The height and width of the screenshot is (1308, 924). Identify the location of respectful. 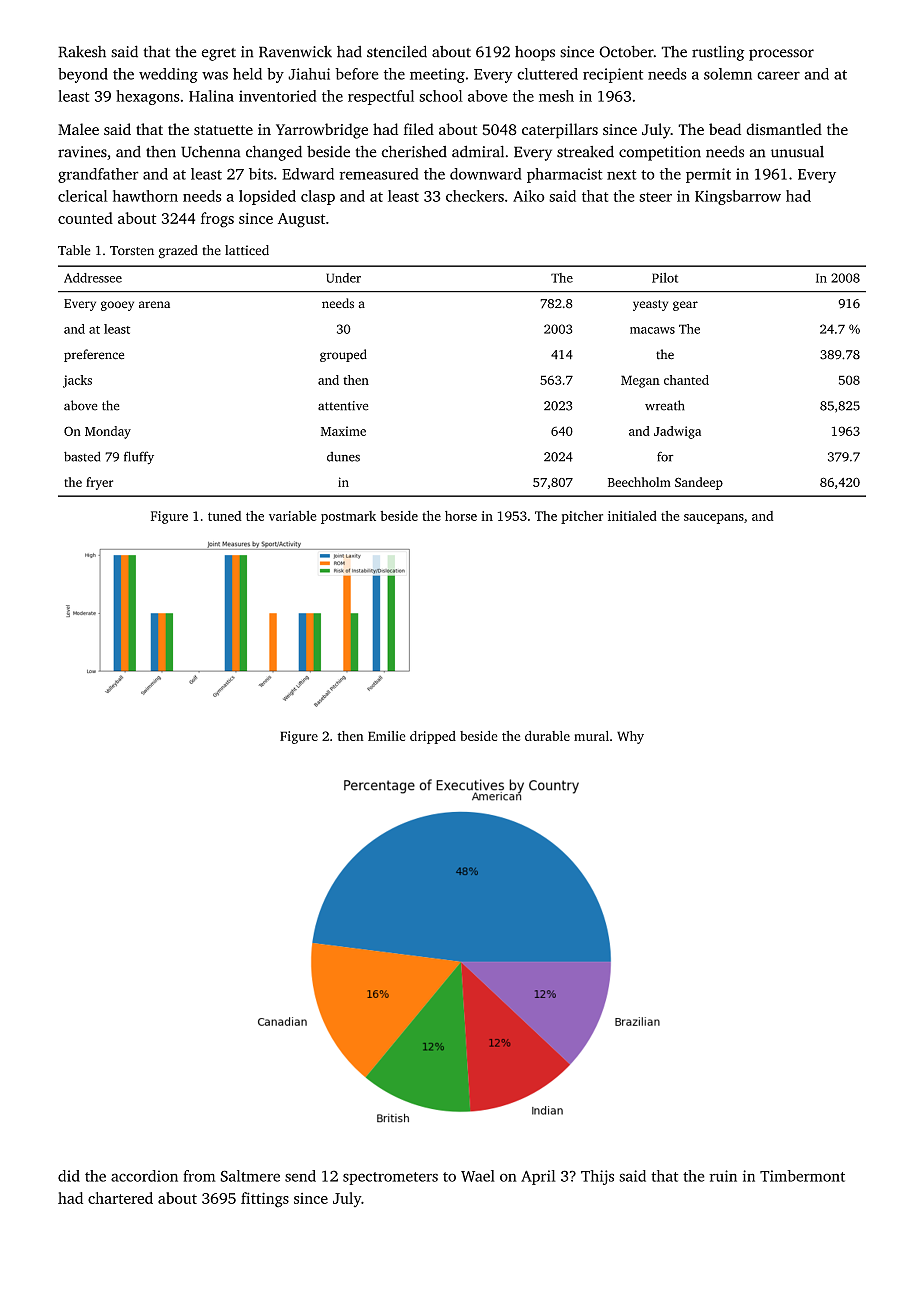
(381, 97).
